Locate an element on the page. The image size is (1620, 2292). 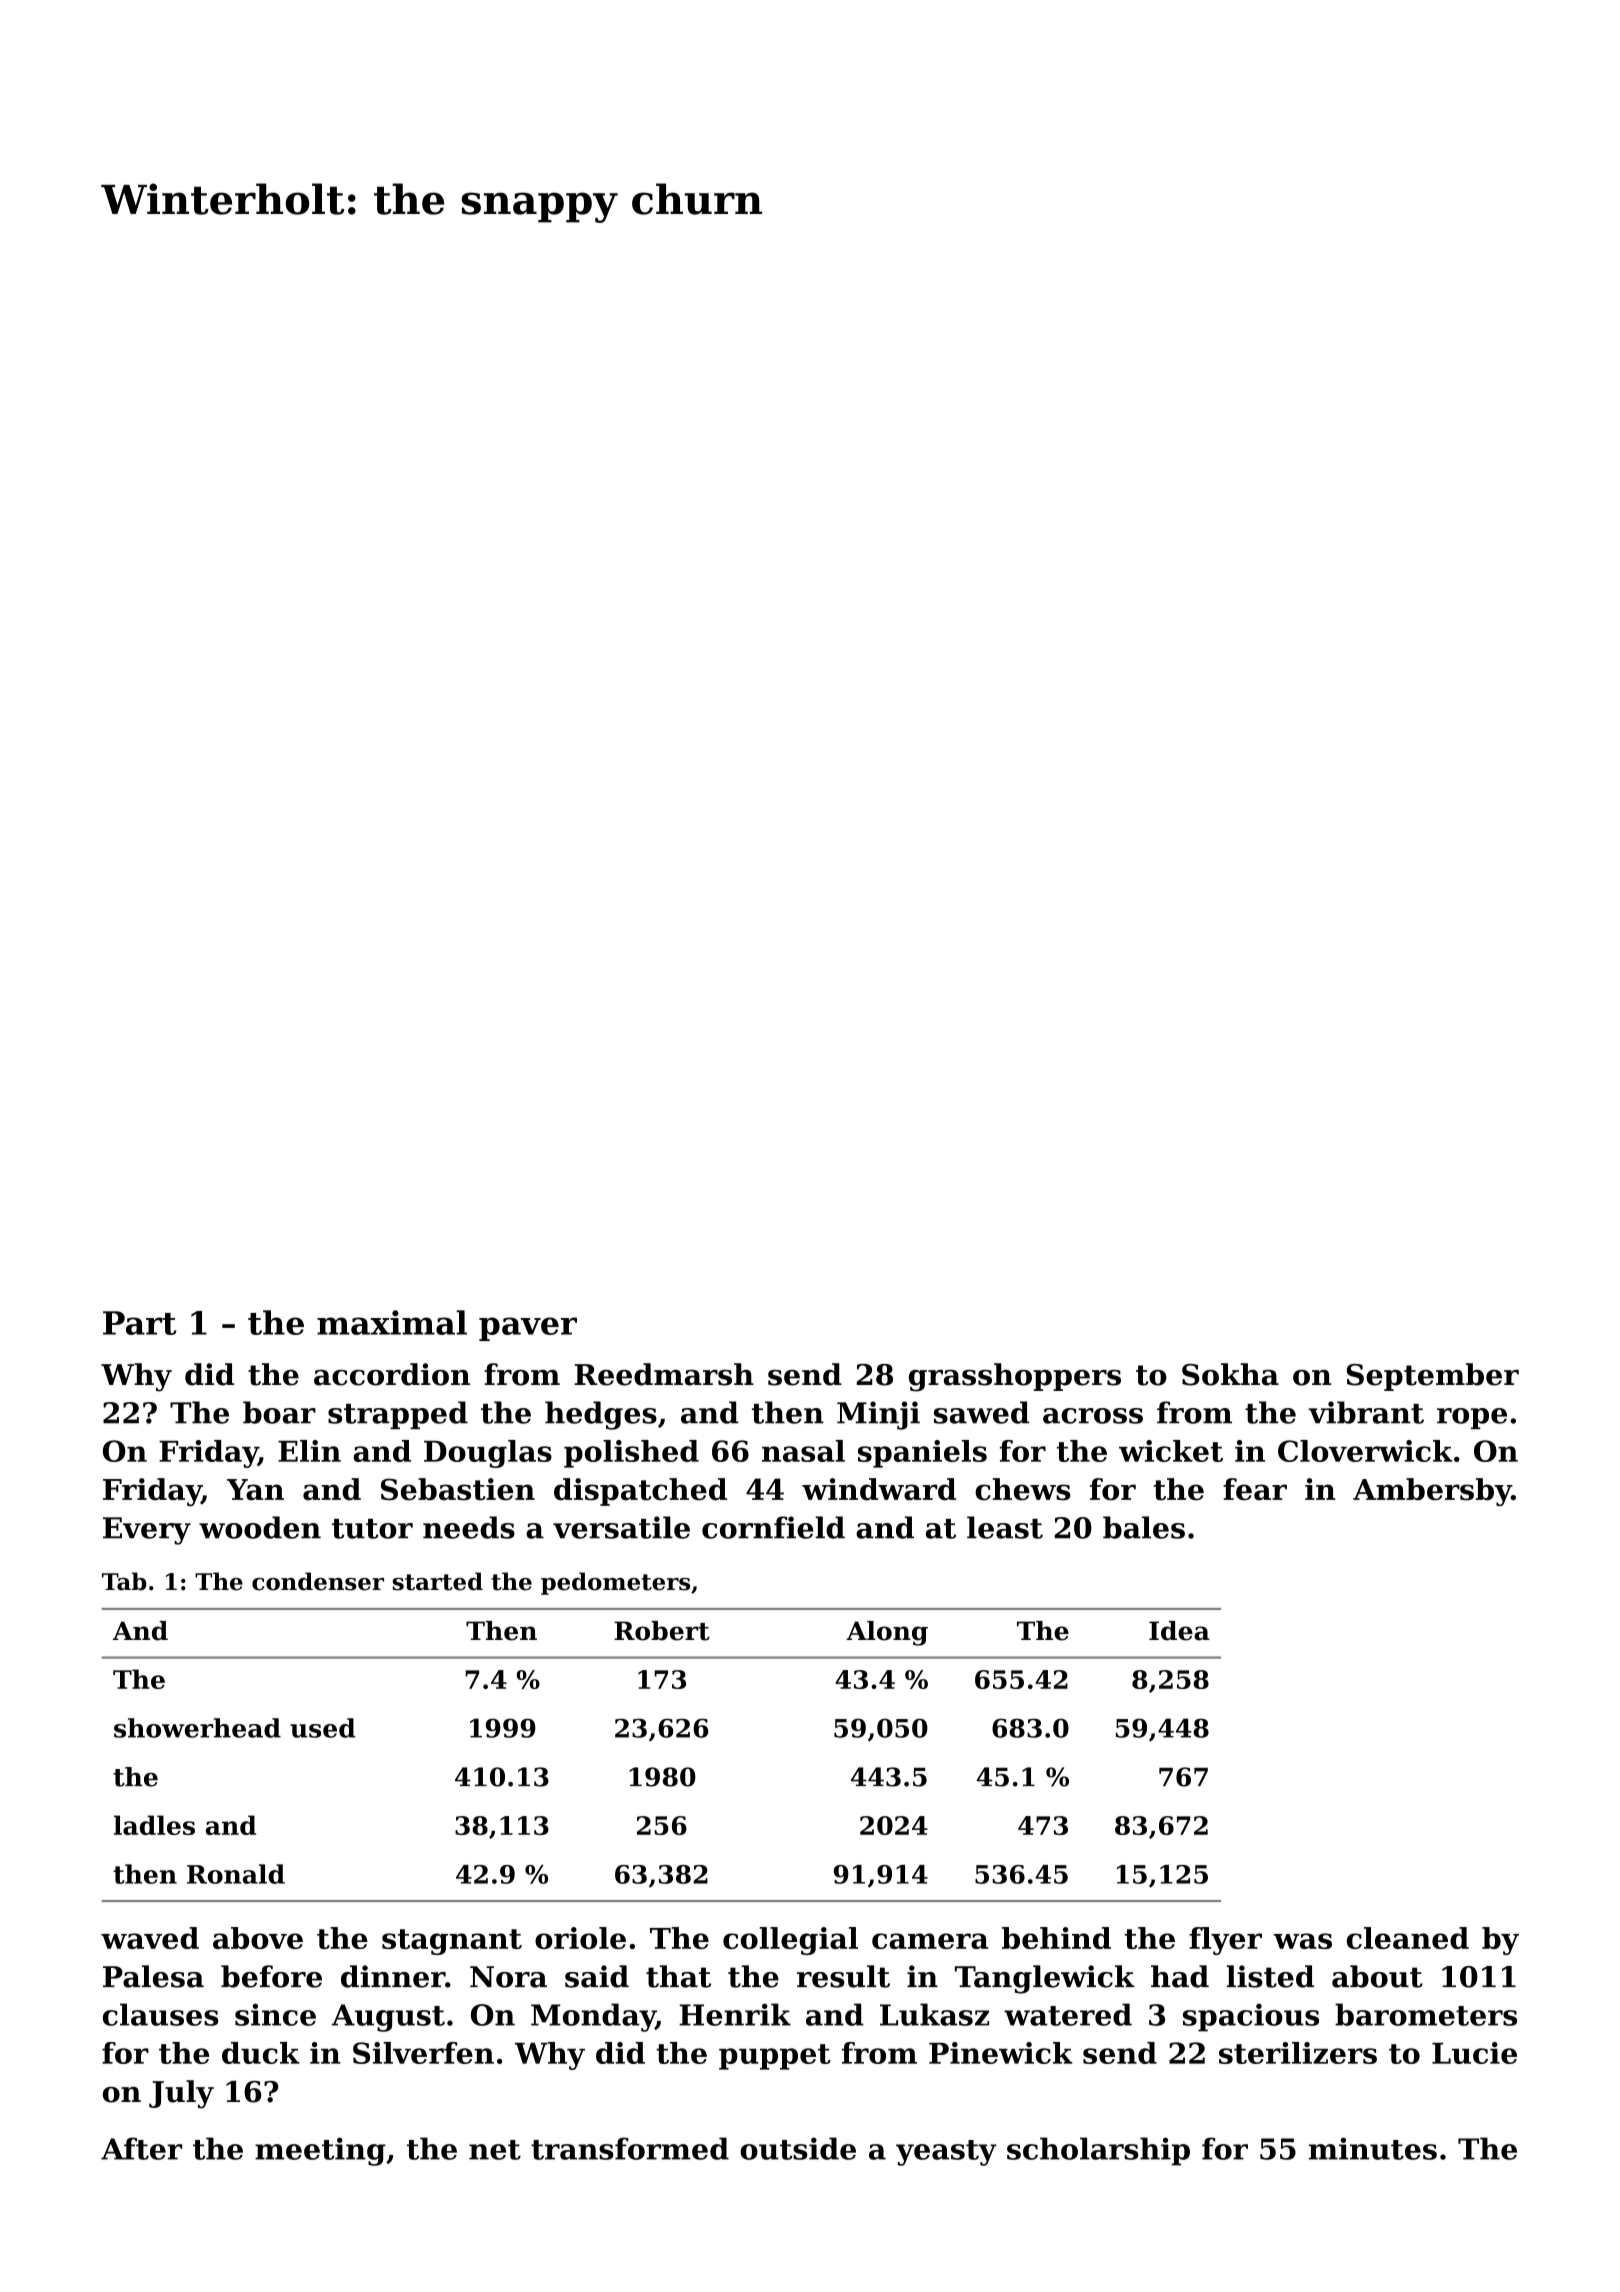
Sokha is located at coordinates (1230, 1374).
